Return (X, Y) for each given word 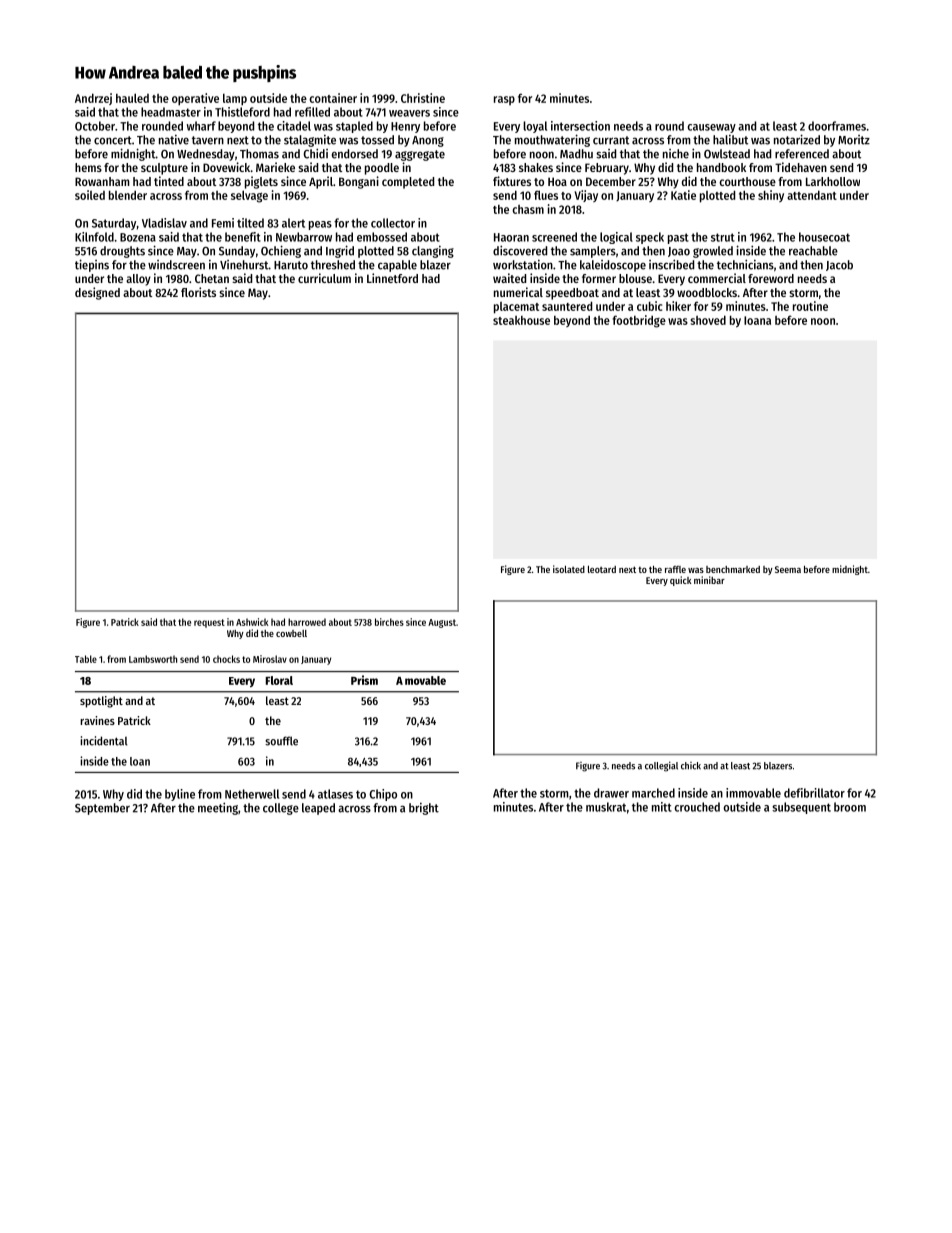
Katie (683, 195)
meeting (218, 808)
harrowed (307, 622)
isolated (569, 569)
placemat (516, 308)
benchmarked (733, 569)
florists (198, 292)
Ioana (757, 320)
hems (88, 167)
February (607, 169)
